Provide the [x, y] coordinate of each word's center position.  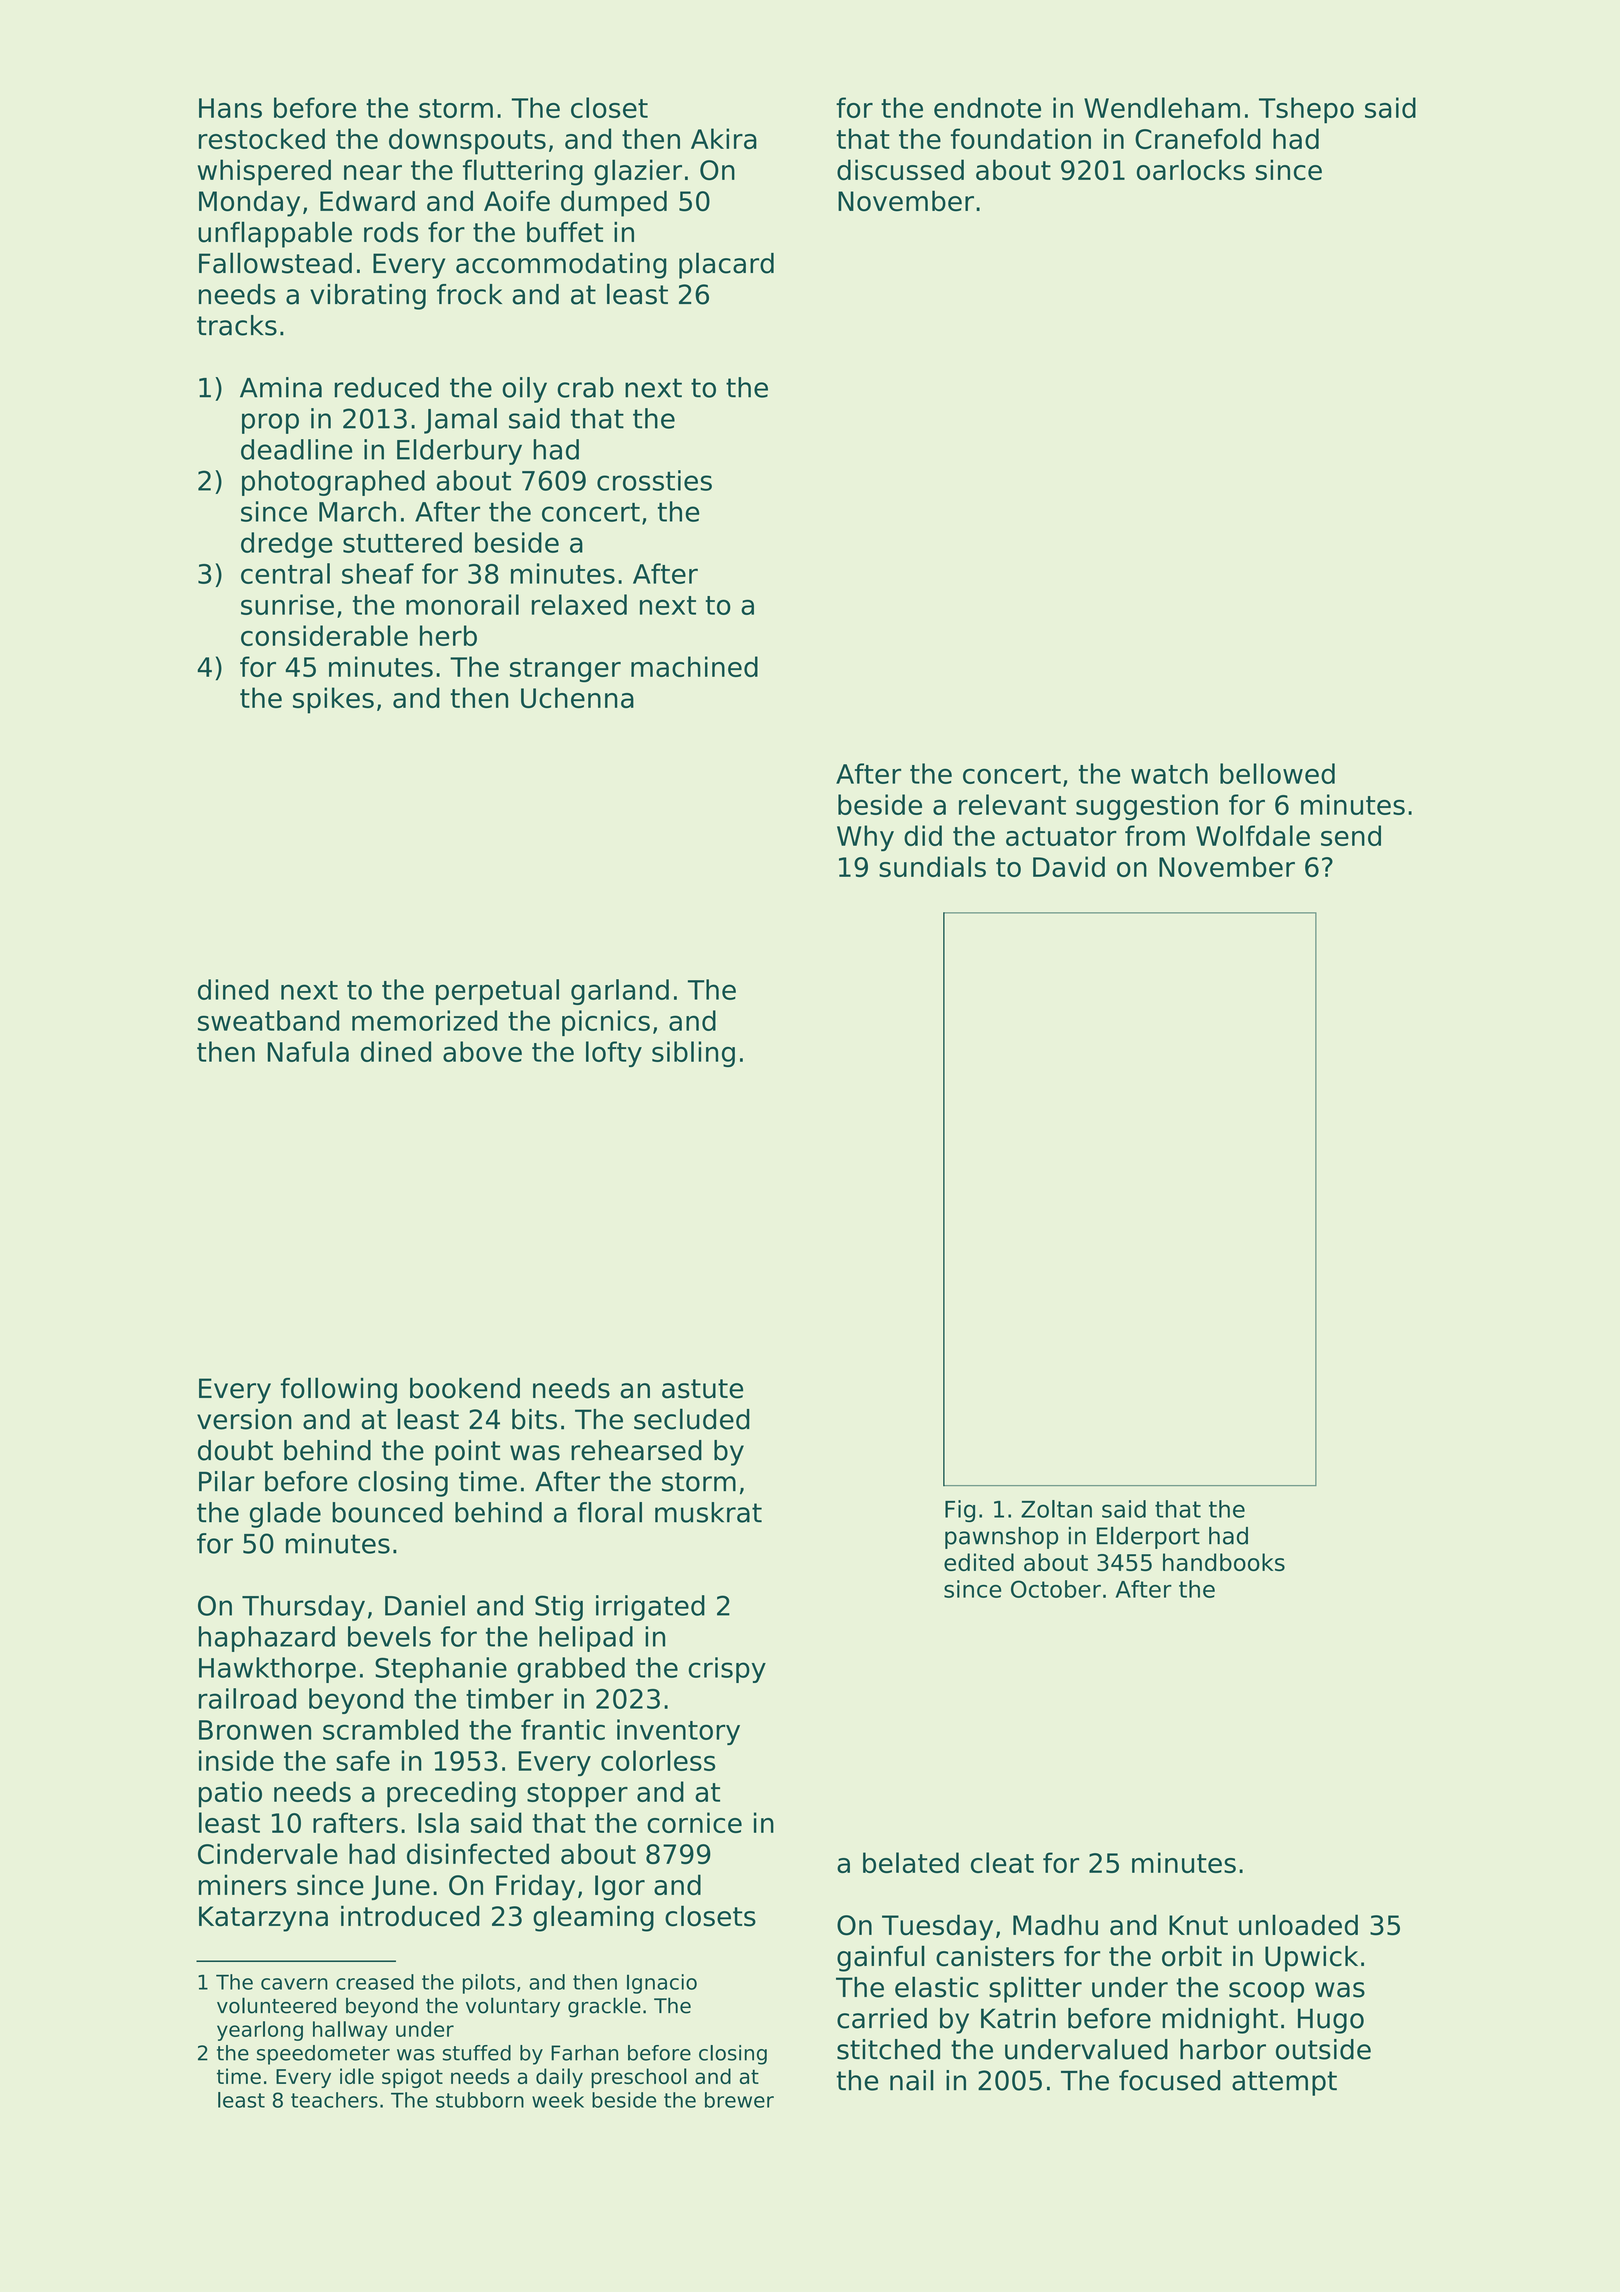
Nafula [308, 1051]
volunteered [276, 2005]
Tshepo [1306, 110]
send [1351, 835]
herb [448, 635]
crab [585, 387]
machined [694, 666]
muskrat [708, 1512]
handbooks [1224, 1562]
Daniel [425, 1605]
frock [469, 294]
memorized [424, 1020]
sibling [693, 1054]
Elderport [1148, 1537]
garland [620, 992]
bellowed [1277, 773]
